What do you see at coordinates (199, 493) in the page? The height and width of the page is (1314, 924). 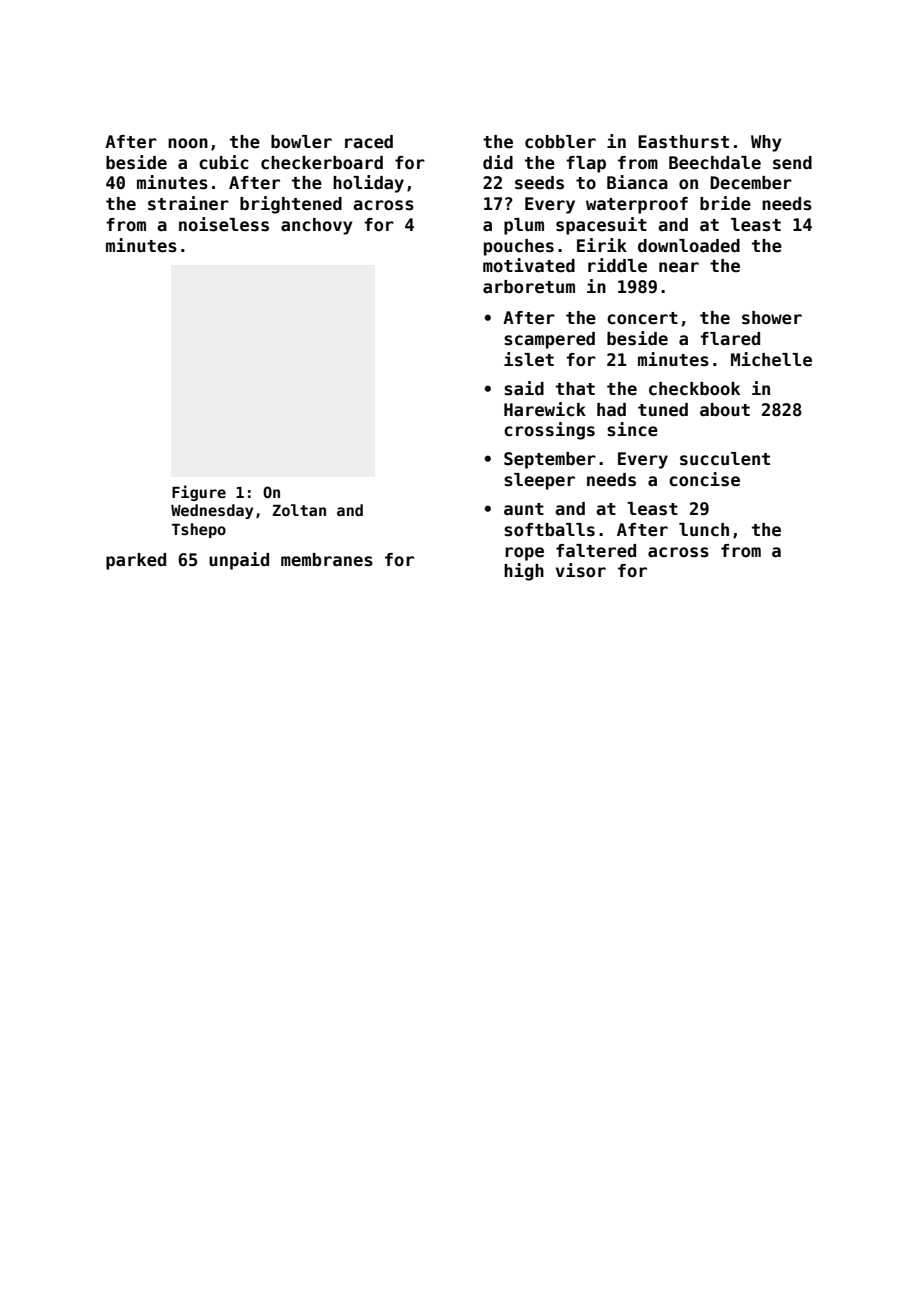 I see `Figure` at bounding box center [199, 493].
